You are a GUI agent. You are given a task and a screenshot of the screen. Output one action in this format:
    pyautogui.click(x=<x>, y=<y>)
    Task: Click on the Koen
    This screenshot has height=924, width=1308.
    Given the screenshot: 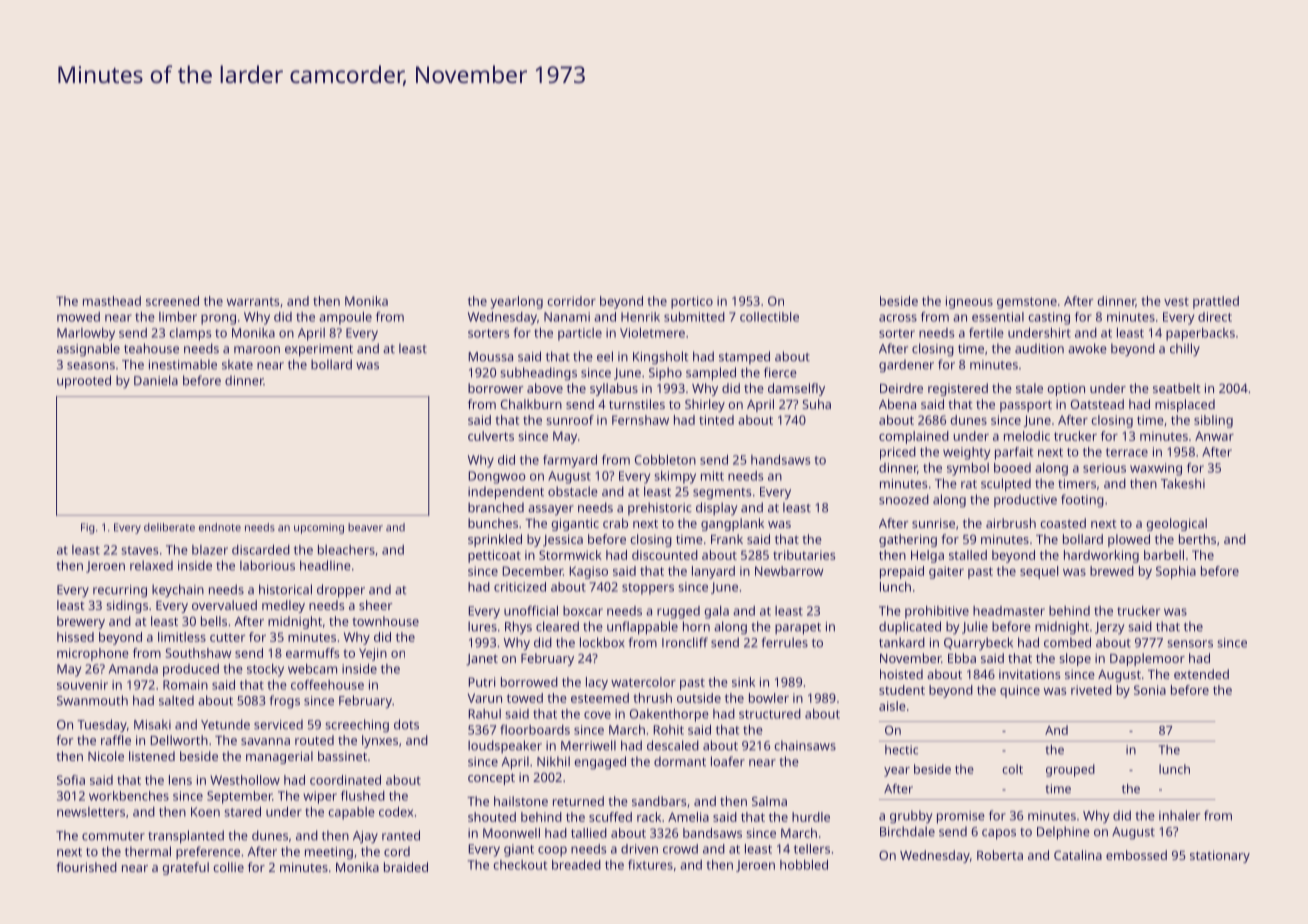 What is the action you would take?
    pyautogui.click(x=205, y=812)
